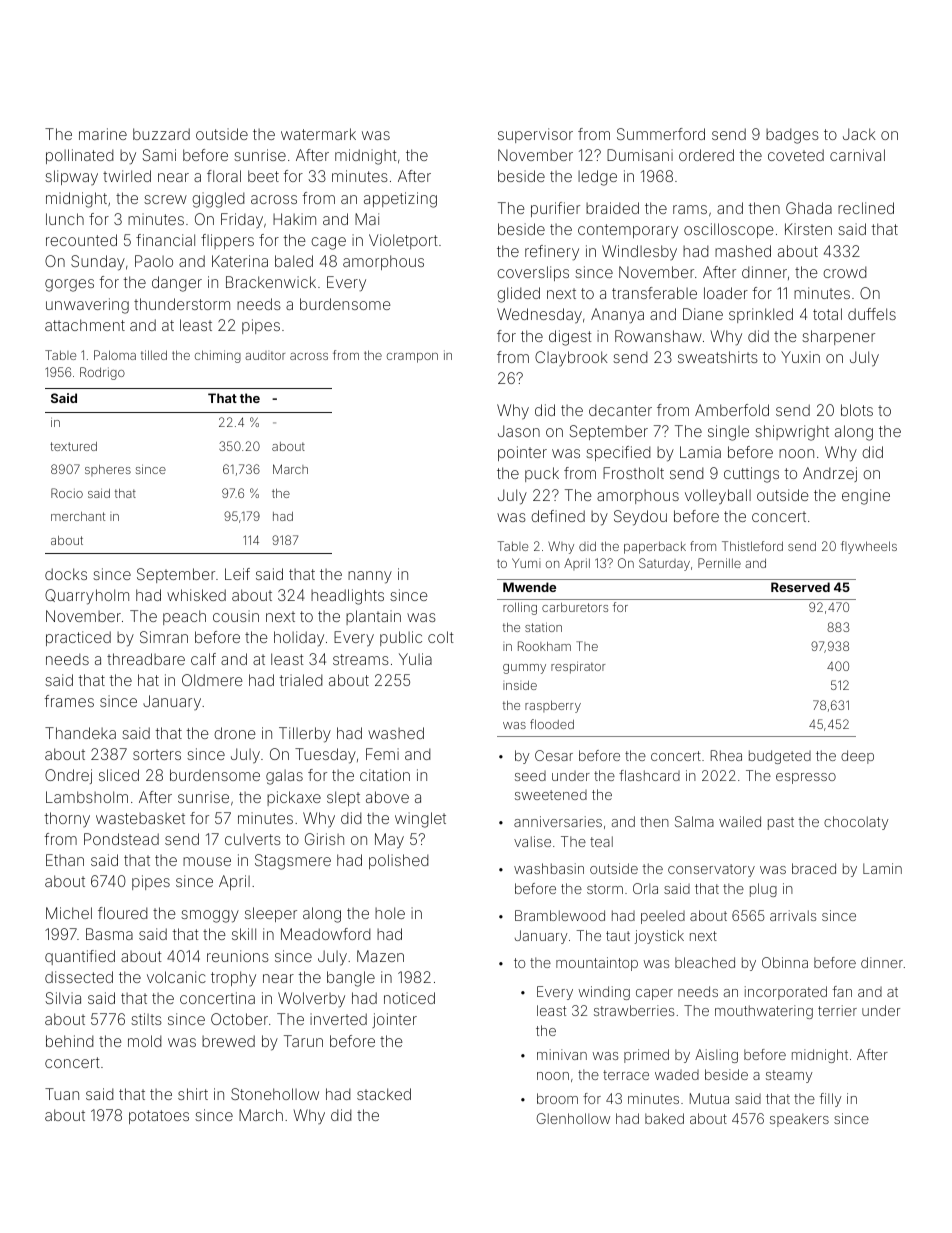 Image resolution: width=952 pixels, height=1233 pixels. Describe the element at coordinates (866, 208) in the image. I see `reclined` at that location.
